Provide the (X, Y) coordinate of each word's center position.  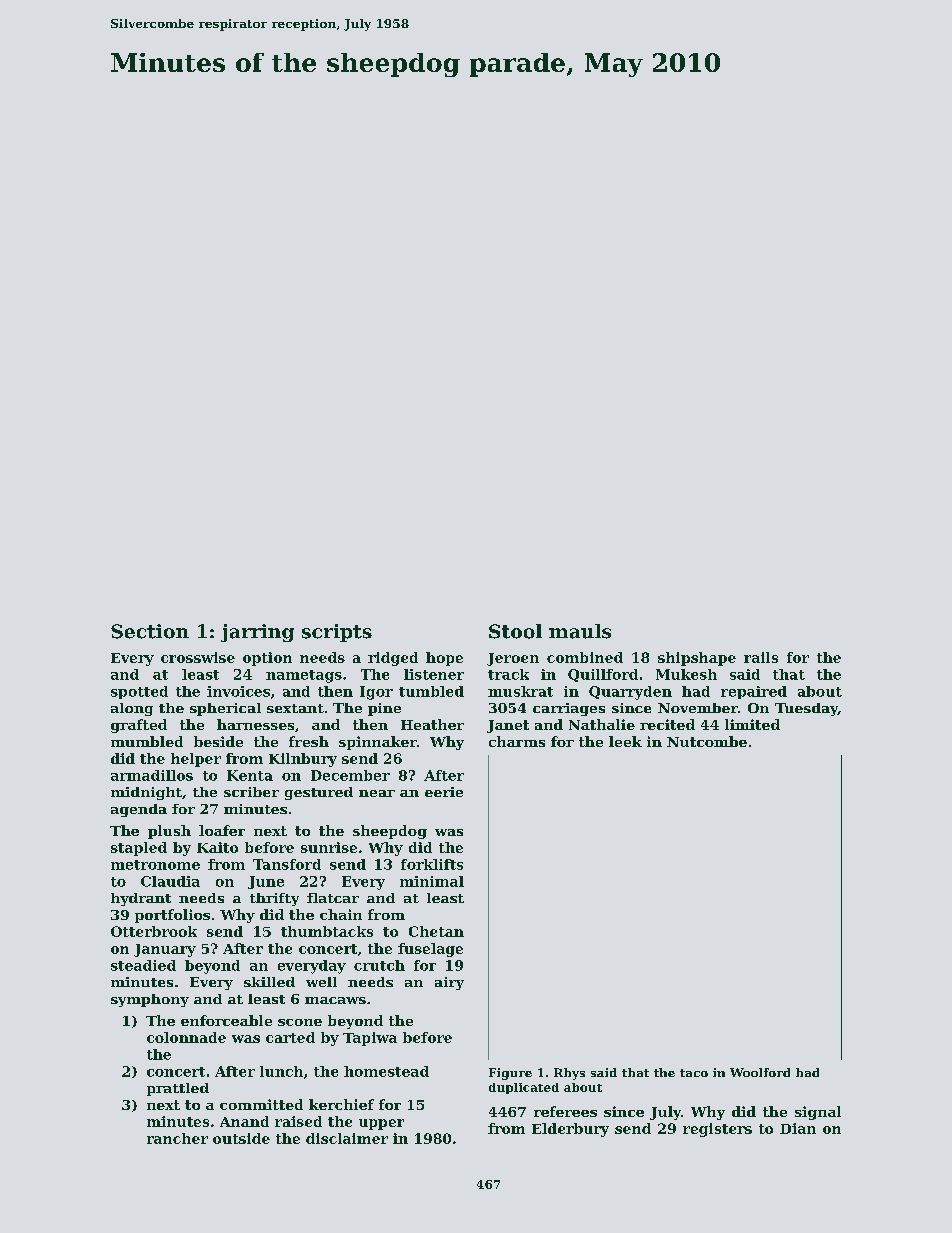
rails (761, 657)
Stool (515, 631)
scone (300, 1022)
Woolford (760, 1072)
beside (218, 741)
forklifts (432, 864)
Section (150, 631)
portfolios (172, 916)
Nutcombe (707, 741)
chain (341, 914)
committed (261, 1104)
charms (517, 741)
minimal (432, 881)
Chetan (436, 931)
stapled (139, 849)
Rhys (569, 1074)
